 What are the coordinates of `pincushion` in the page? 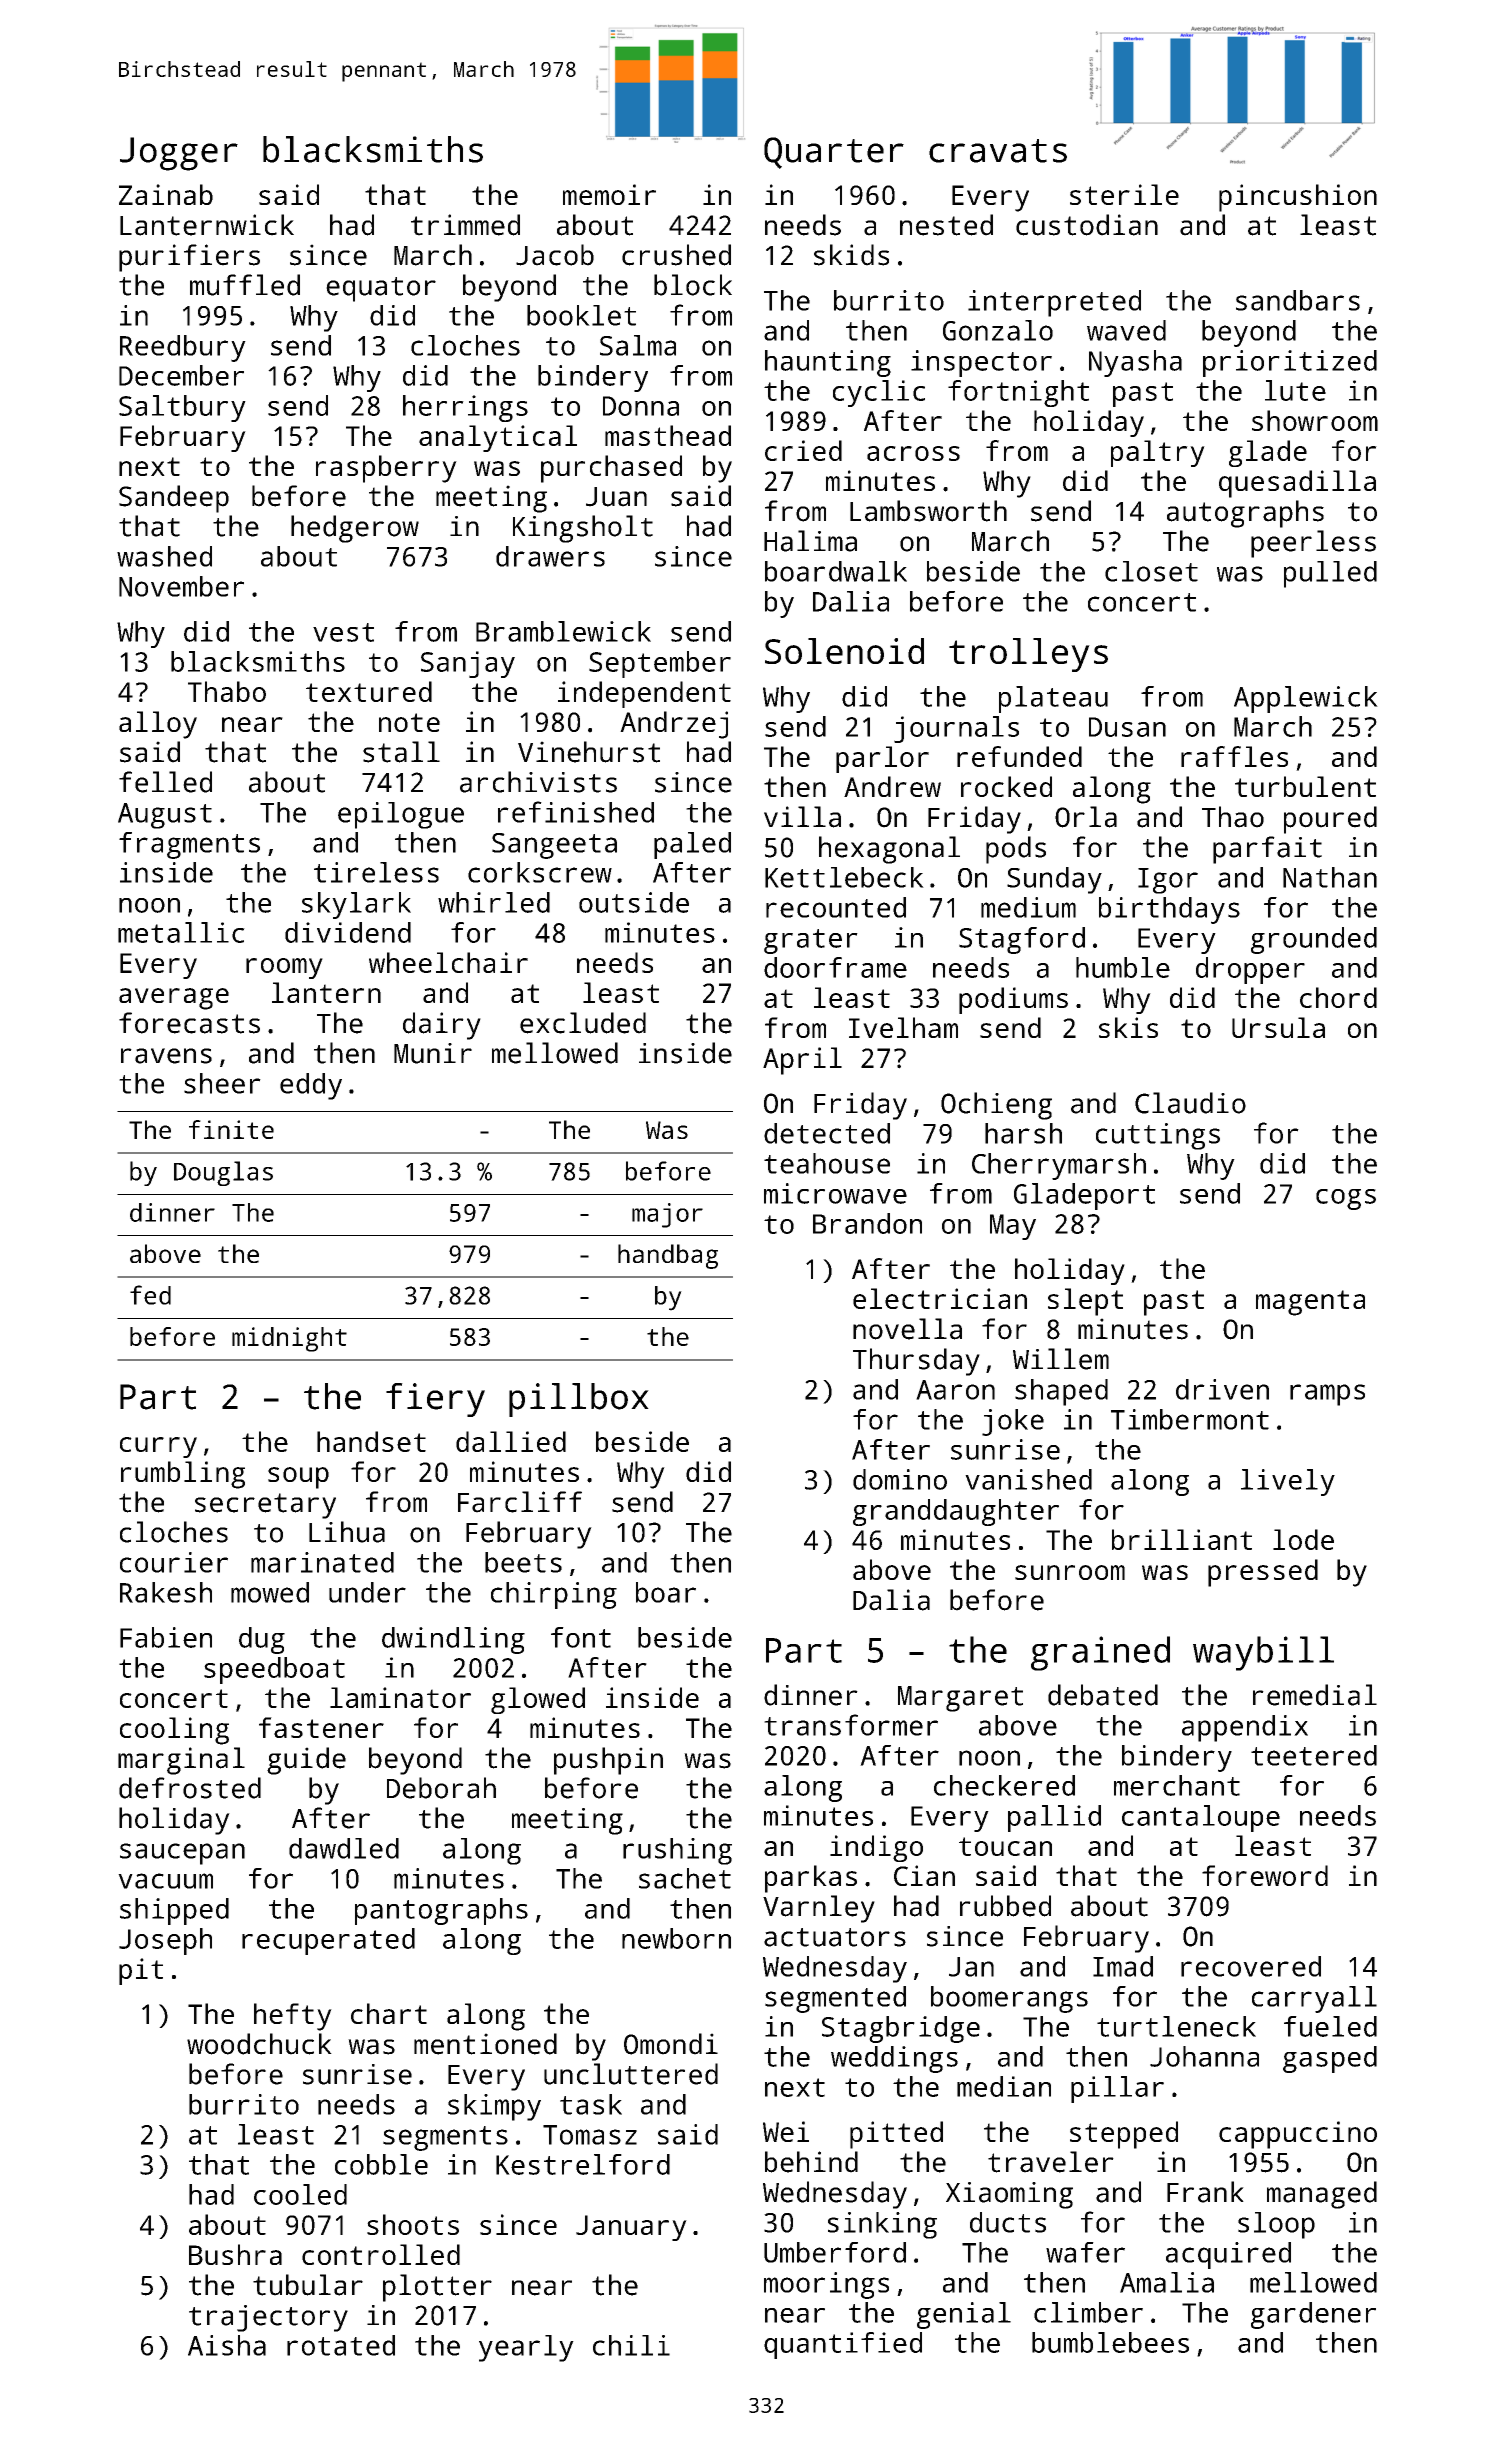 It's located at (1298, 198).
